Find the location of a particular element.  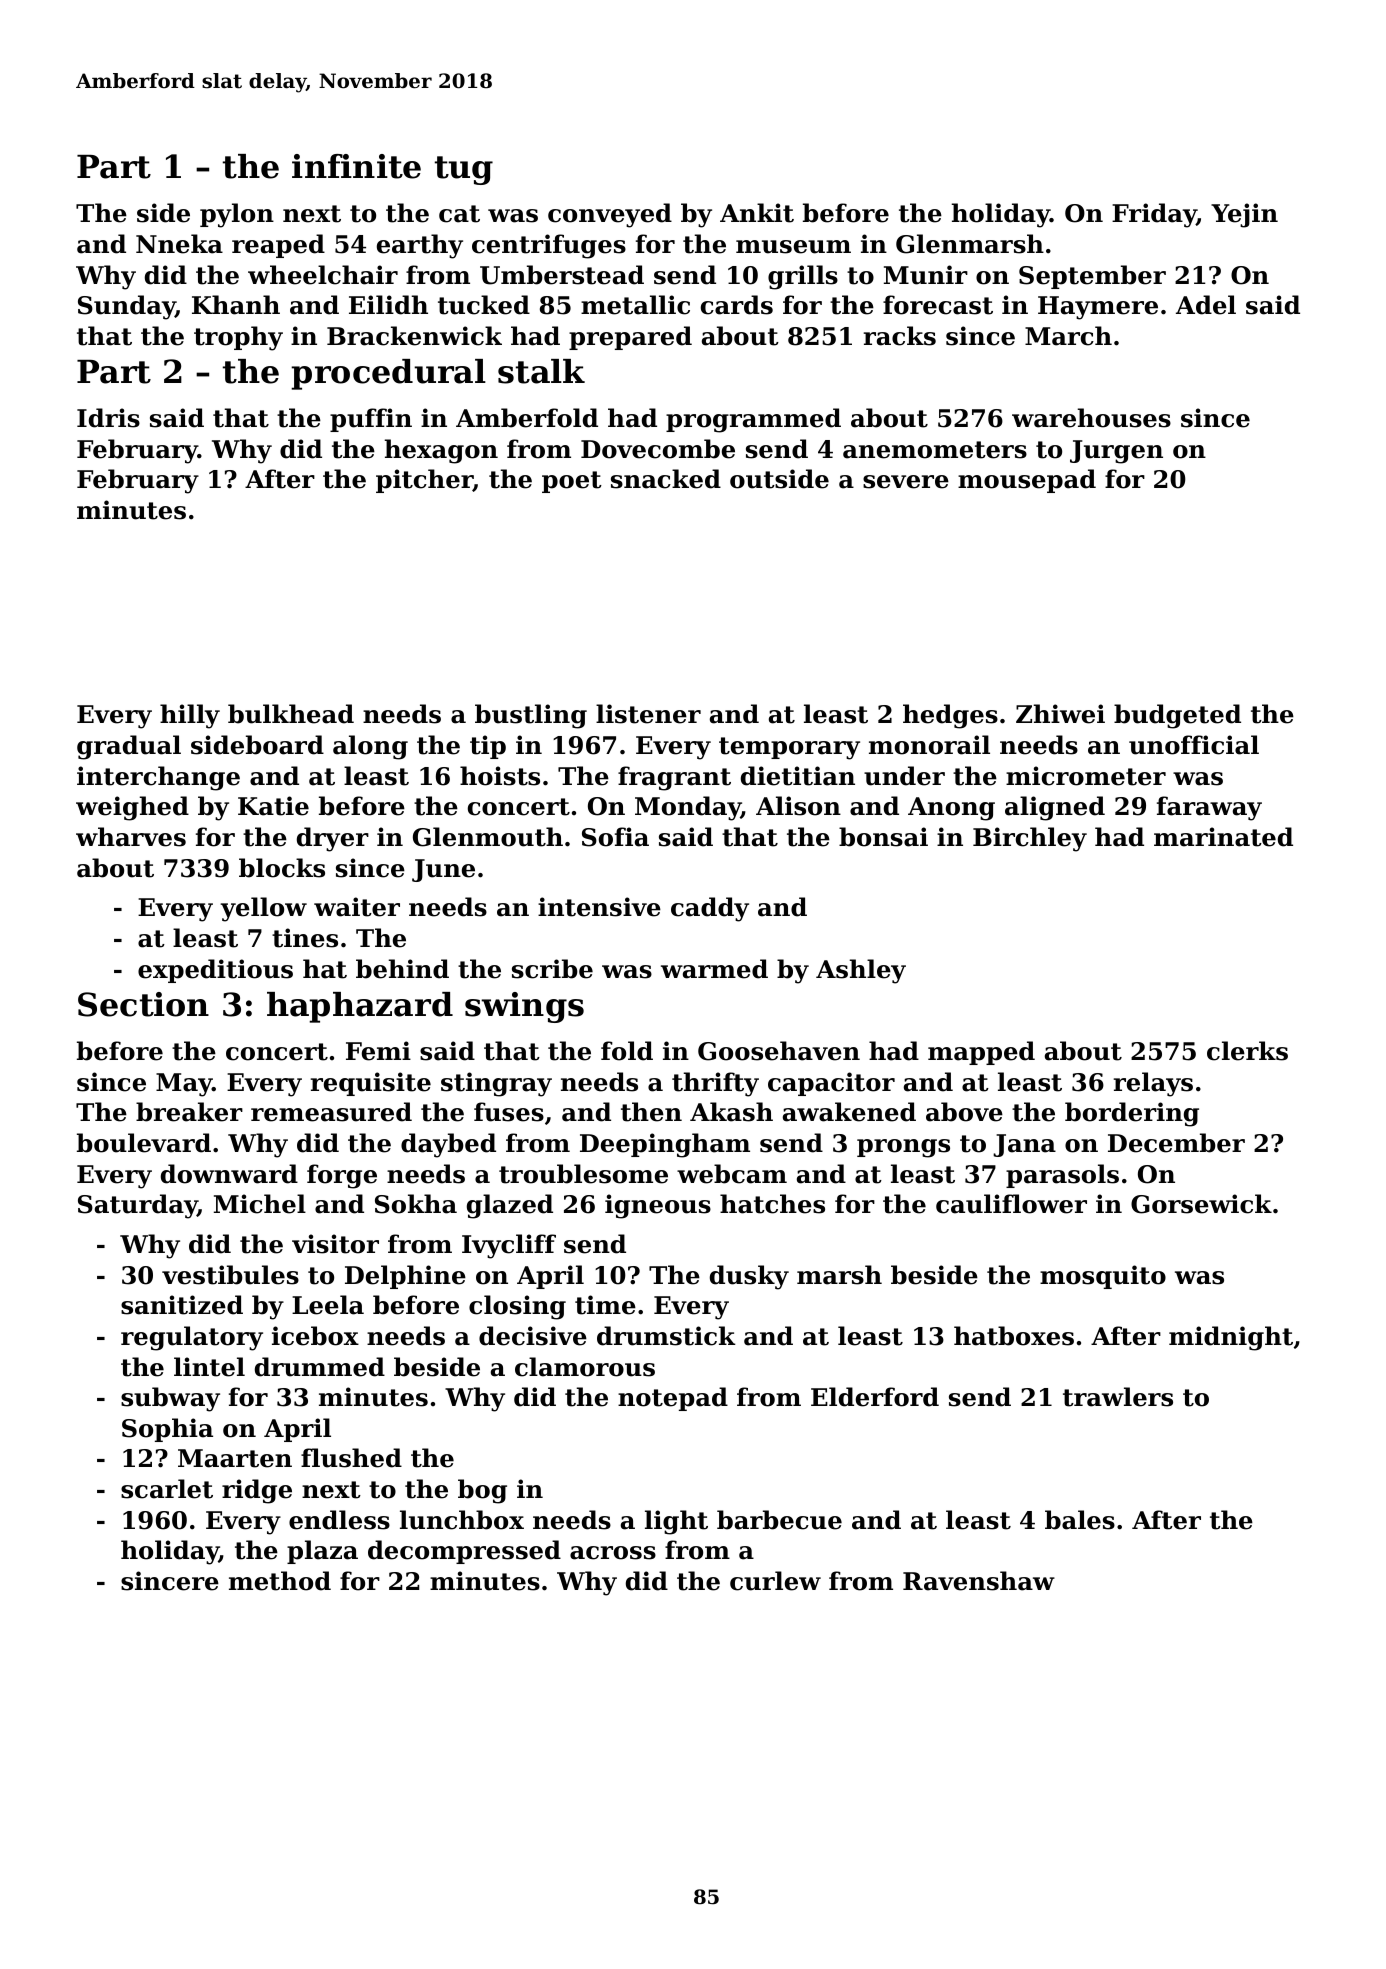

anemometers is located at coordinates (935, 450).
